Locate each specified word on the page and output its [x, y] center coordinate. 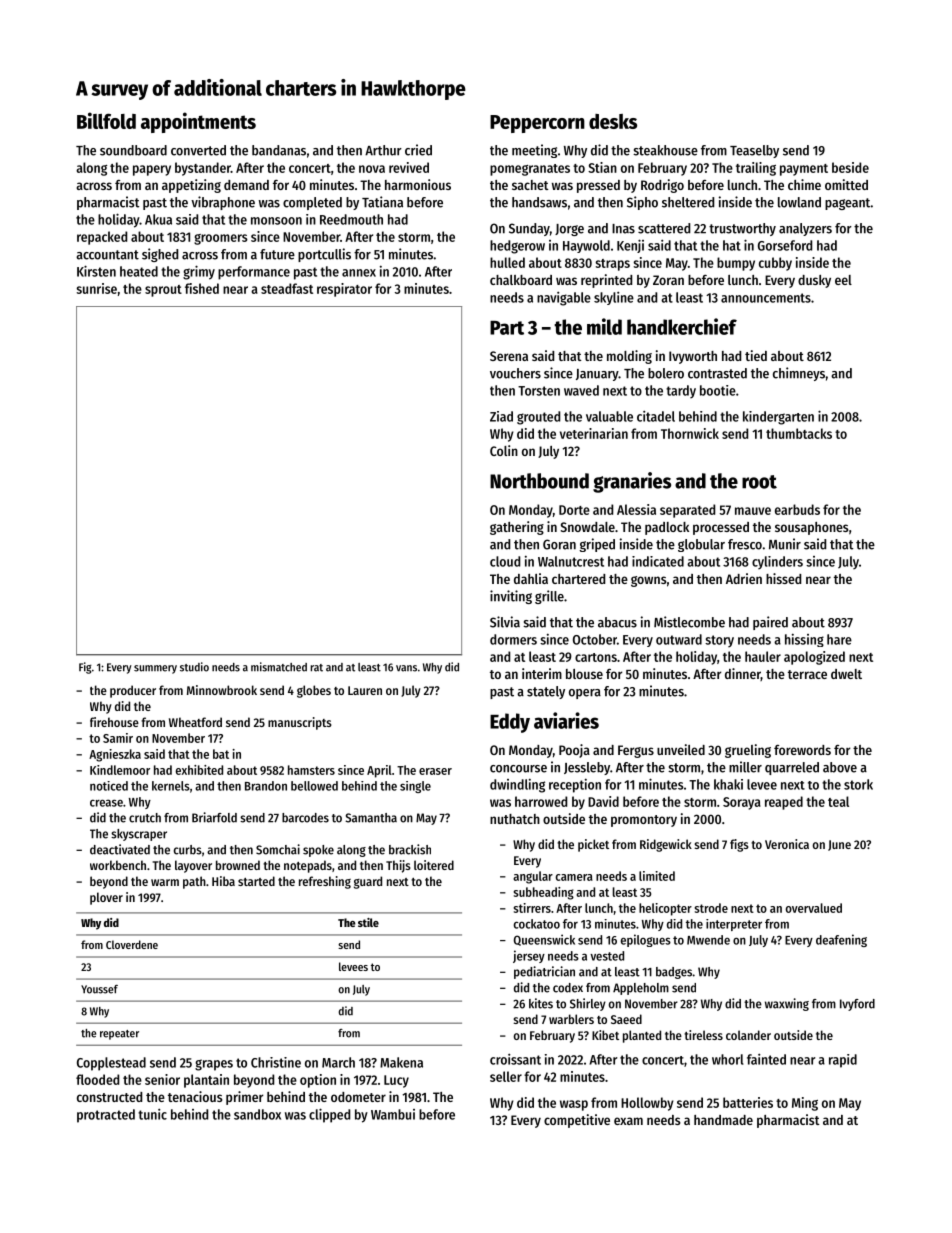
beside [850, 167]
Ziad [501, 416]
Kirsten [96, 271]
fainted [766, 1059]
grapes [214, 1065]
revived [409, 167]
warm [165, 882]
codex [568, 988]
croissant [515, 1059]
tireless [703, 1035]
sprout [163, 291]
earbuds [797, 509]
